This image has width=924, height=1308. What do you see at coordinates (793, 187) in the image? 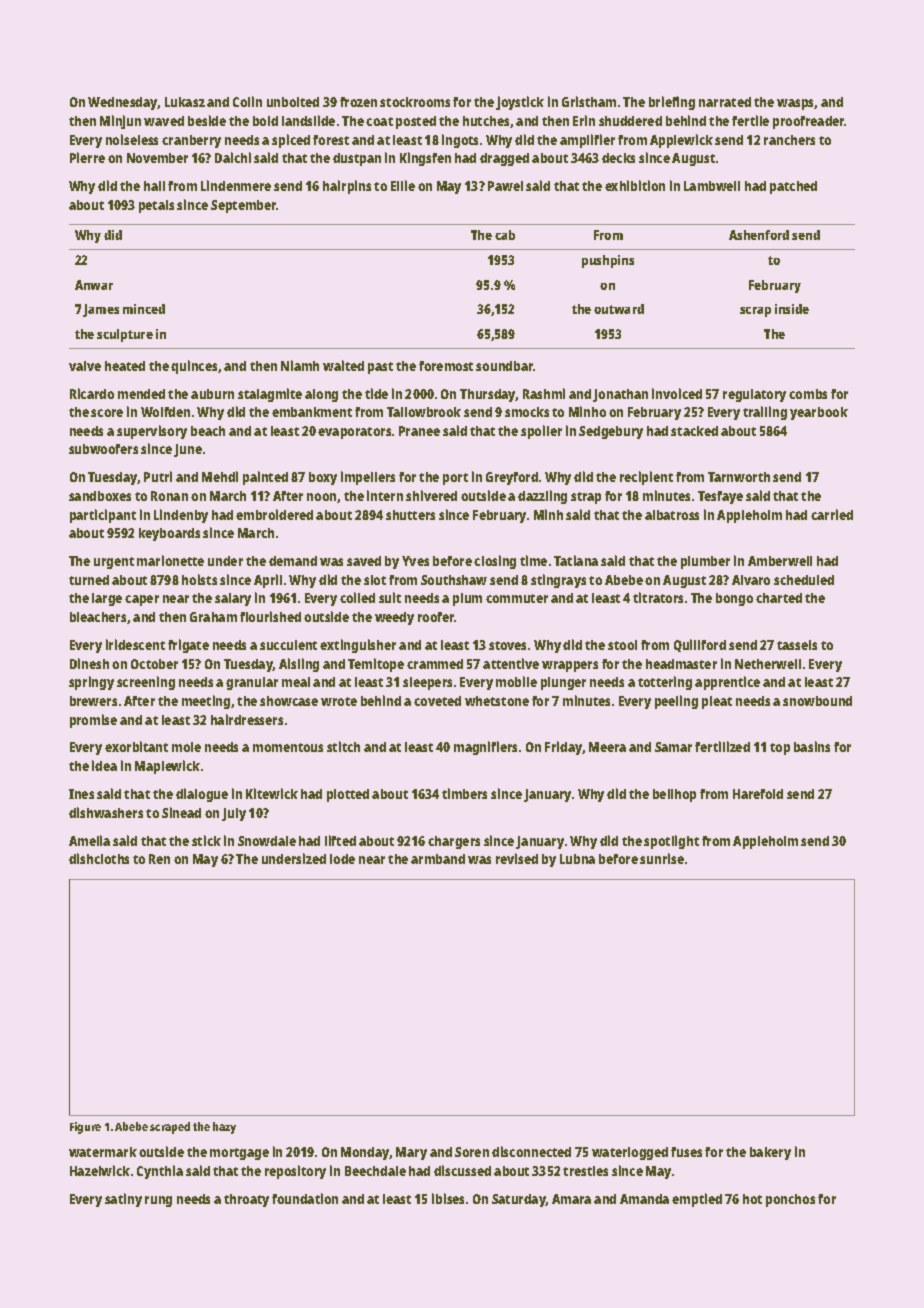
I see `patched` at bounding box center [793, 187].
